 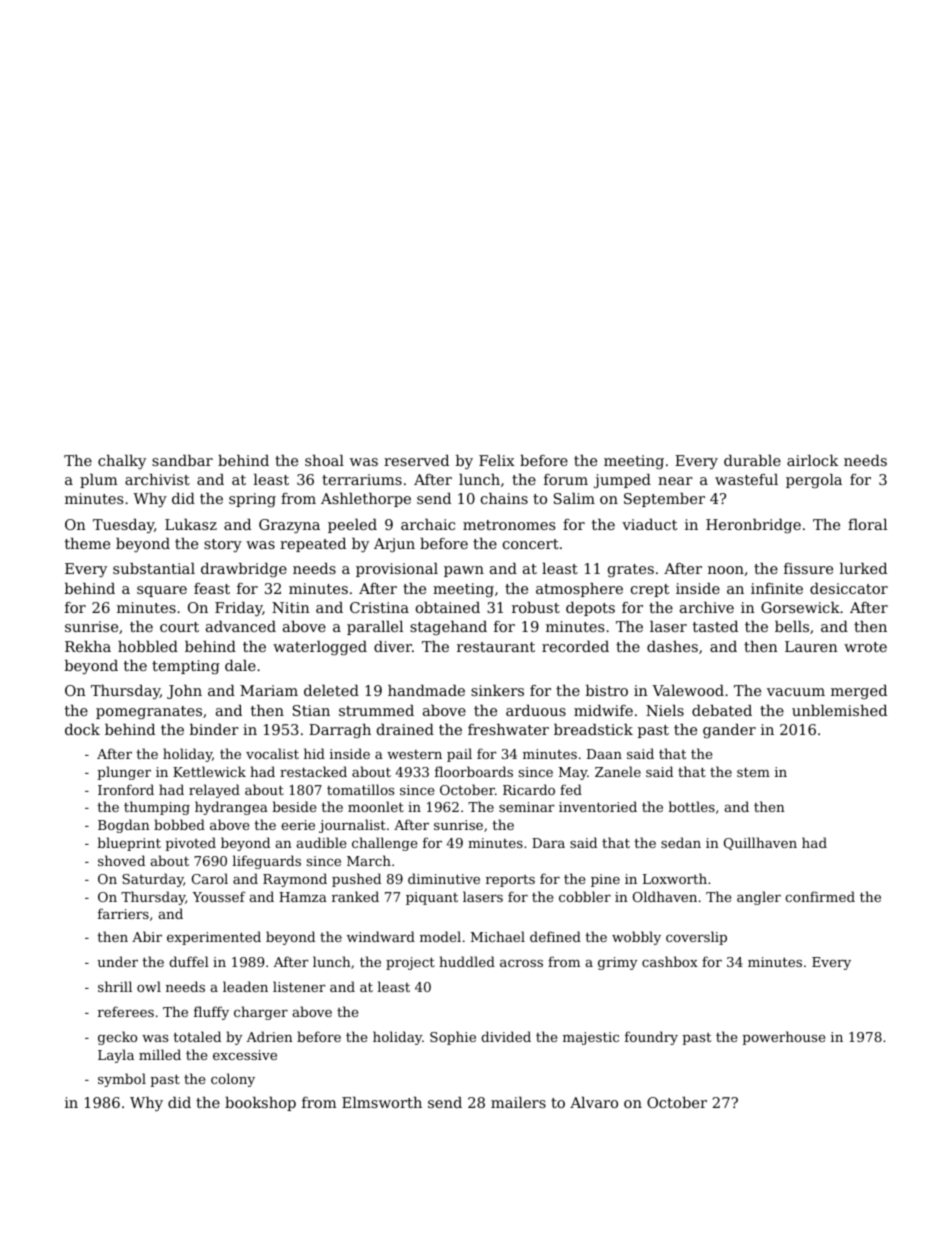 What do you see at coordinates (509, 525) in the image?
I see `metronomes` at bounding box center [509, 525].
